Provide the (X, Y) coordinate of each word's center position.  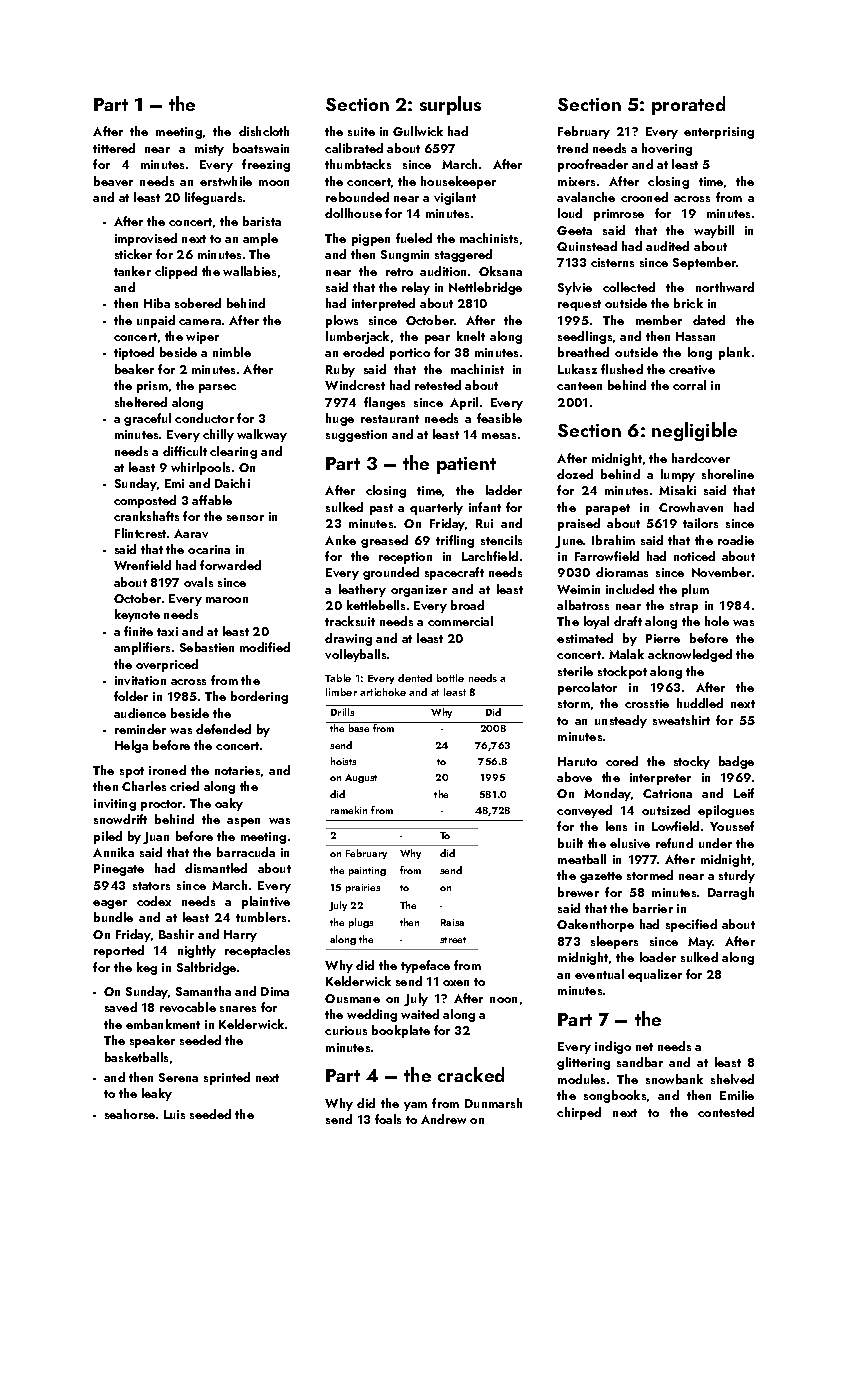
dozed (575, 474)
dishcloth (264, 131)
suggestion (356, 436)
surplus (450, 105)
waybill (714, 231)
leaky (157, 1094)
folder (131, 696)
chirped (579, 1113)
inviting (115, 805)
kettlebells (376, 605)
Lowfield (675, 826)
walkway (262, 435)
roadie (736, 540)
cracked (471, 1074)
